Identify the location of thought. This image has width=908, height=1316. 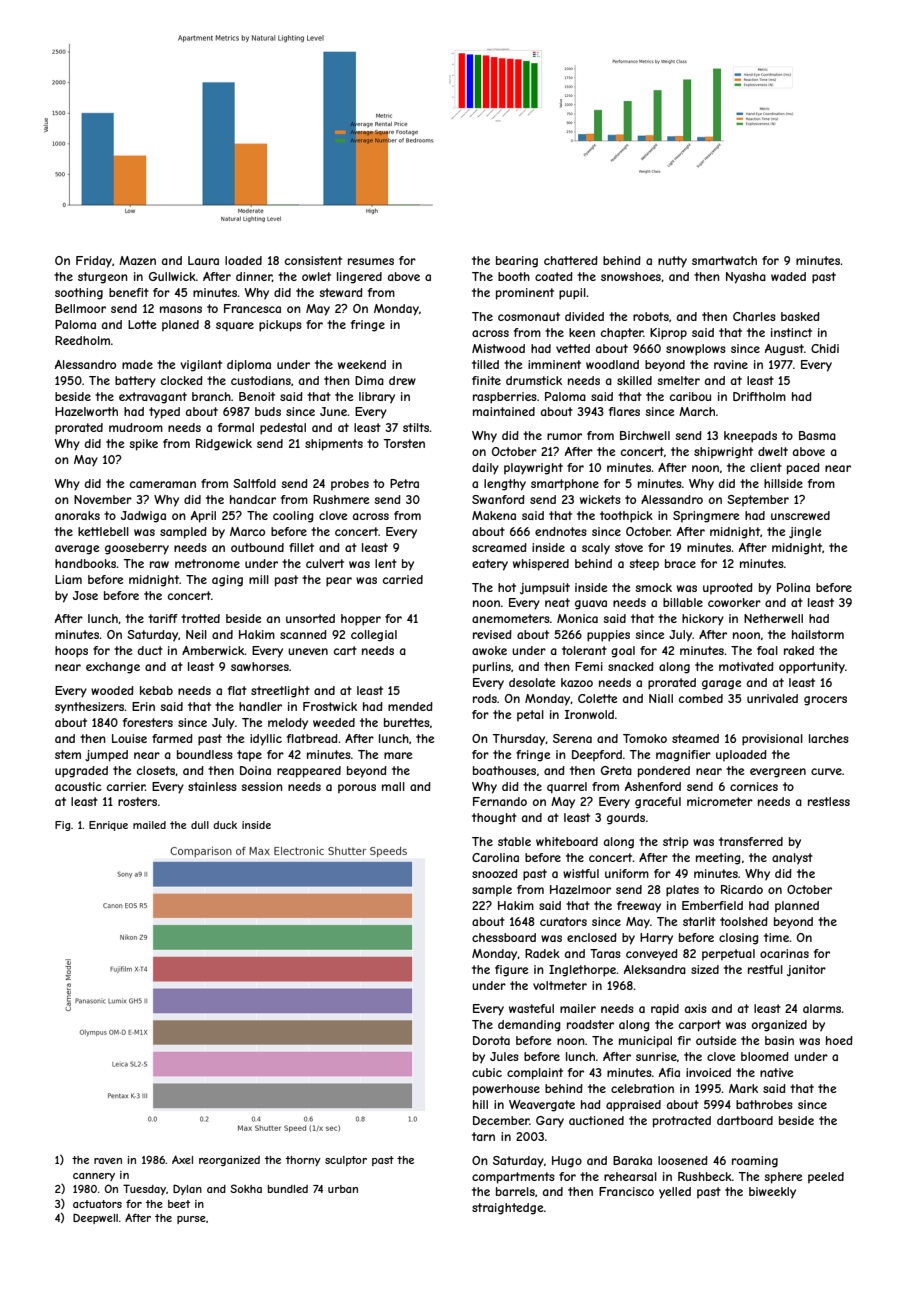
(494, 819).
